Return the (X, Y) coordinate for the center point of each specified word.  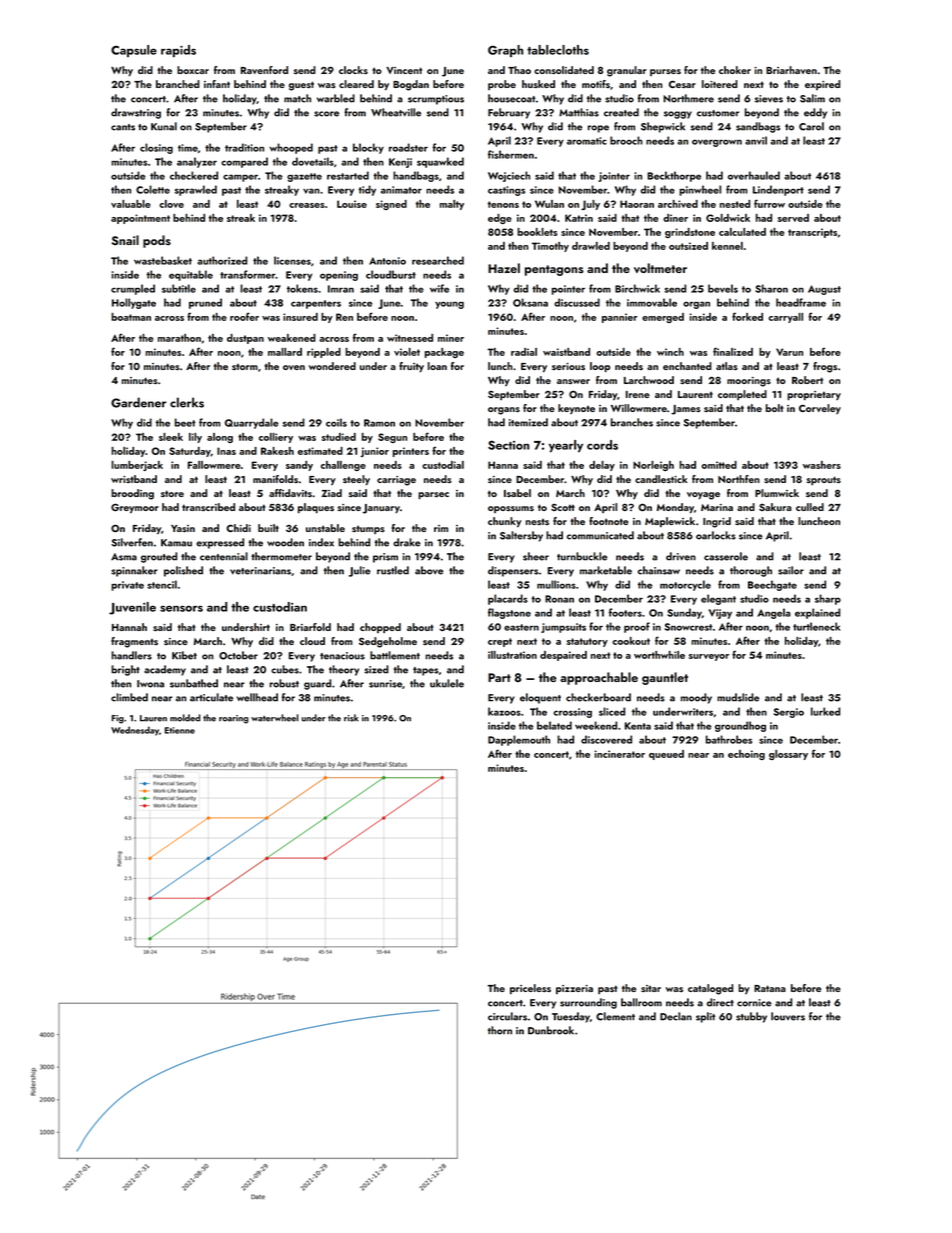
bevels (723, 288)
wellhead (257, 697)
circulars (507, 1016)
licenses (292, 260)
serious (568, 366)
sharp (828, 599)
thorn (500, 1030)
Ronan (559, 599)
